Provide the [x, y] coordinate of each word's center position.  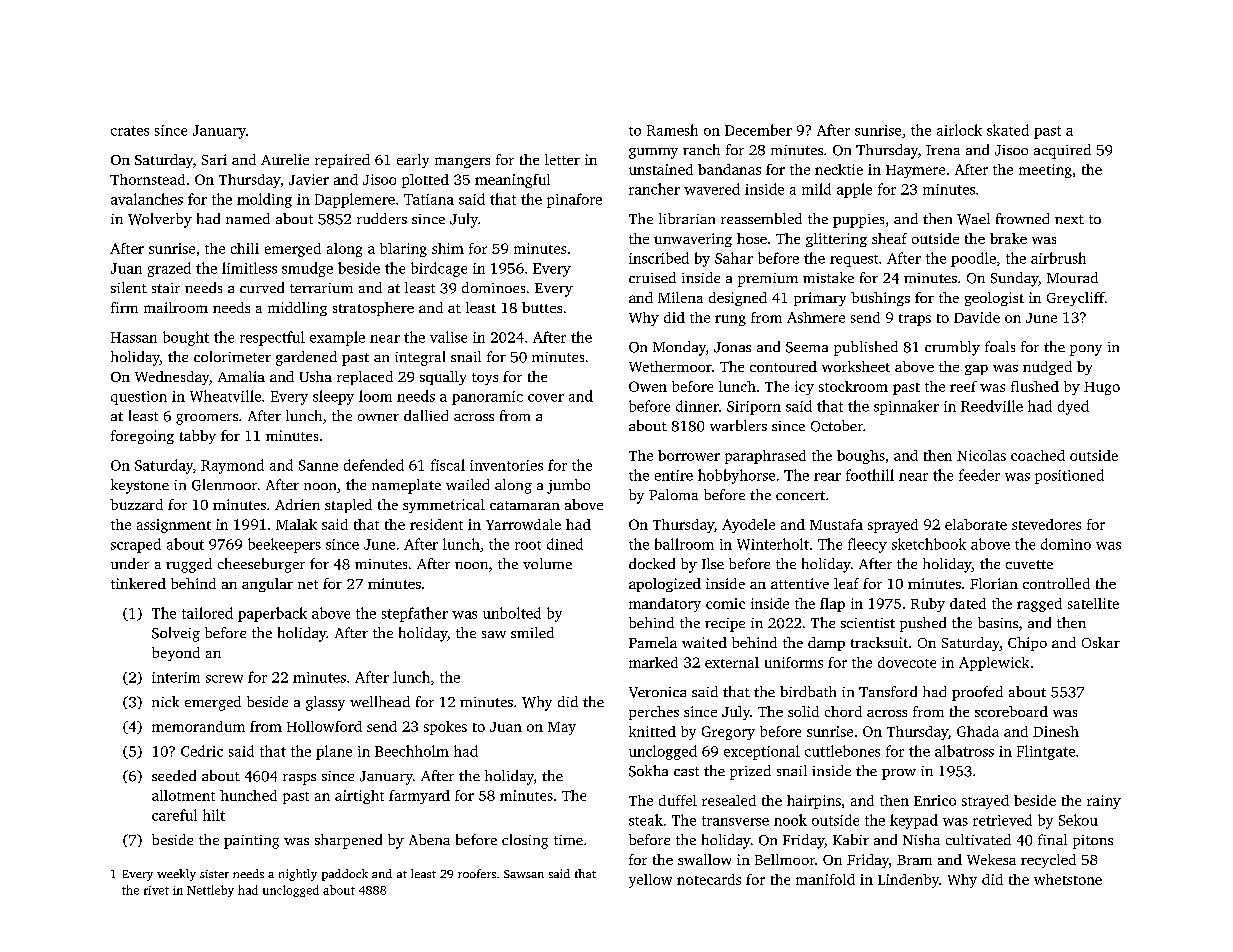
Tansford [888, 691]
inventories [506, 465]
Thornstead [147, 179]
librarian [687, 218]
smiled [532, 632]
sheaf [889, 238]
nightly [298, 875]
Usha [316, 376]
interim [176, 677]
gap [976, 370]
